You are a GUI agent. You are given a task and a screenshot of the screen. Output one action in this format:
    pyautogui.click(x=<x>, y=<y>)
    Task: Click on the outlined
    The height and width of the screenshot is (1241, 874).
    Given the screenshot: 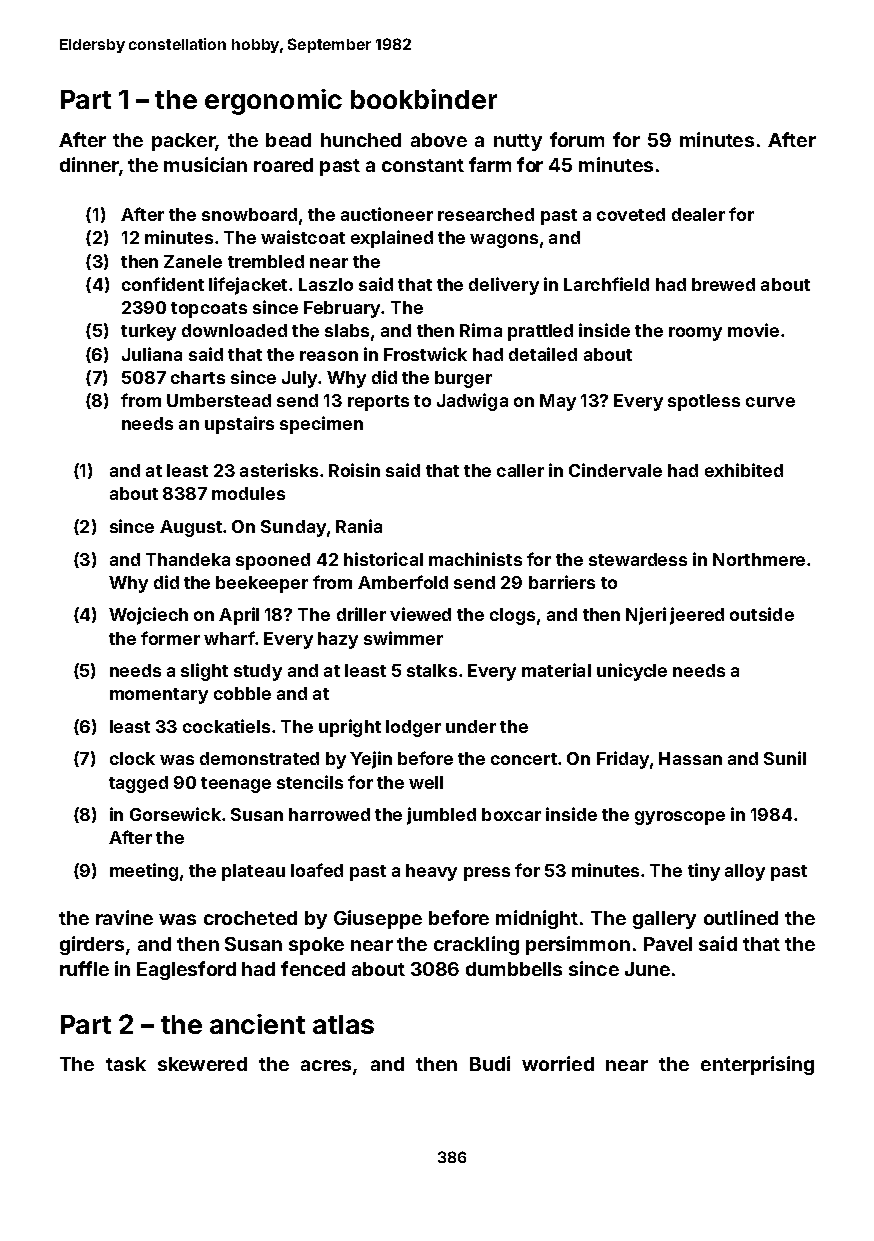 What is the action you would take?
    pyautogui.click(x=741, y=917)
